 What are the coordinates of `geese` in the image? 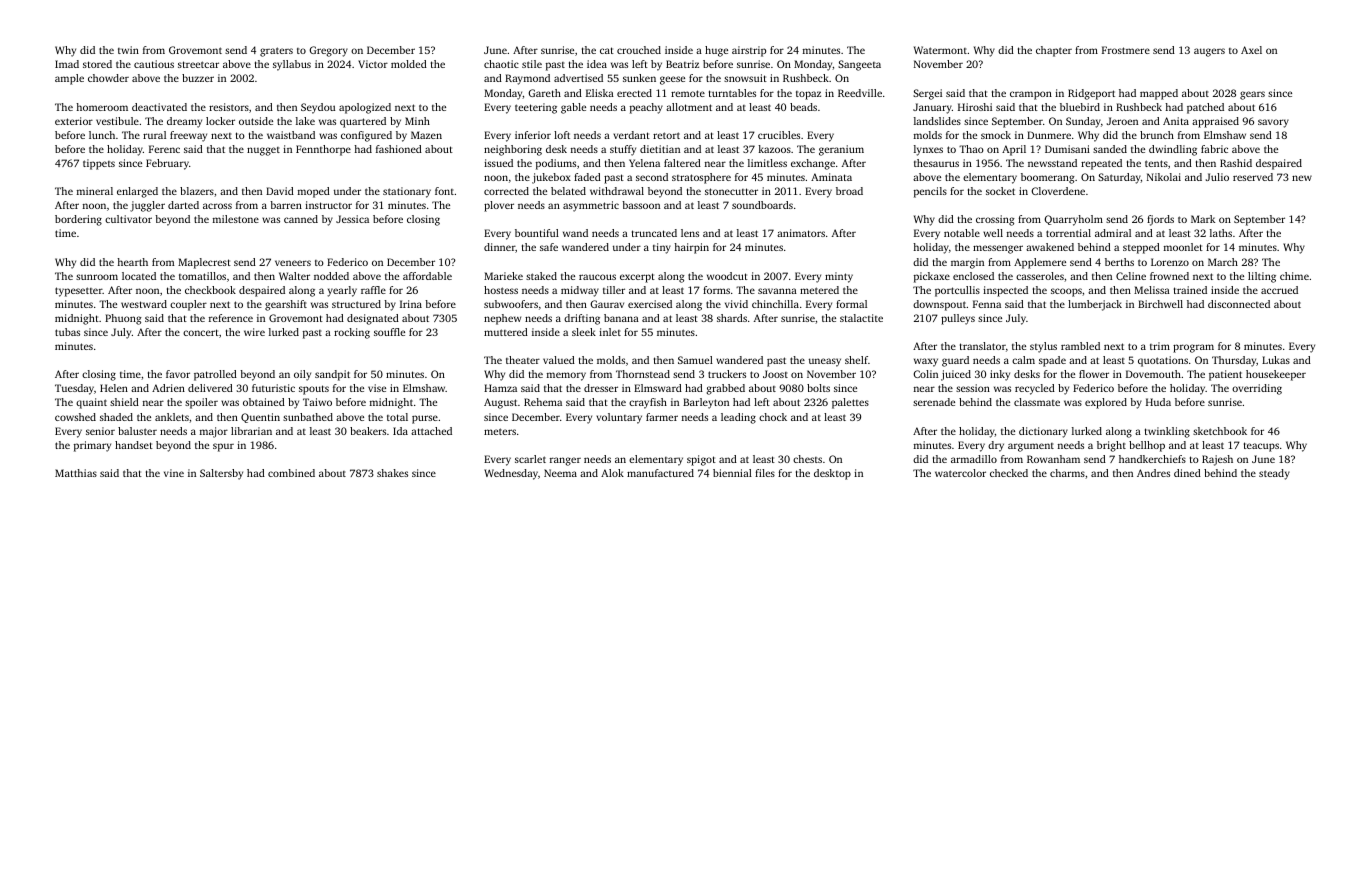 It's located at (672, 80).
